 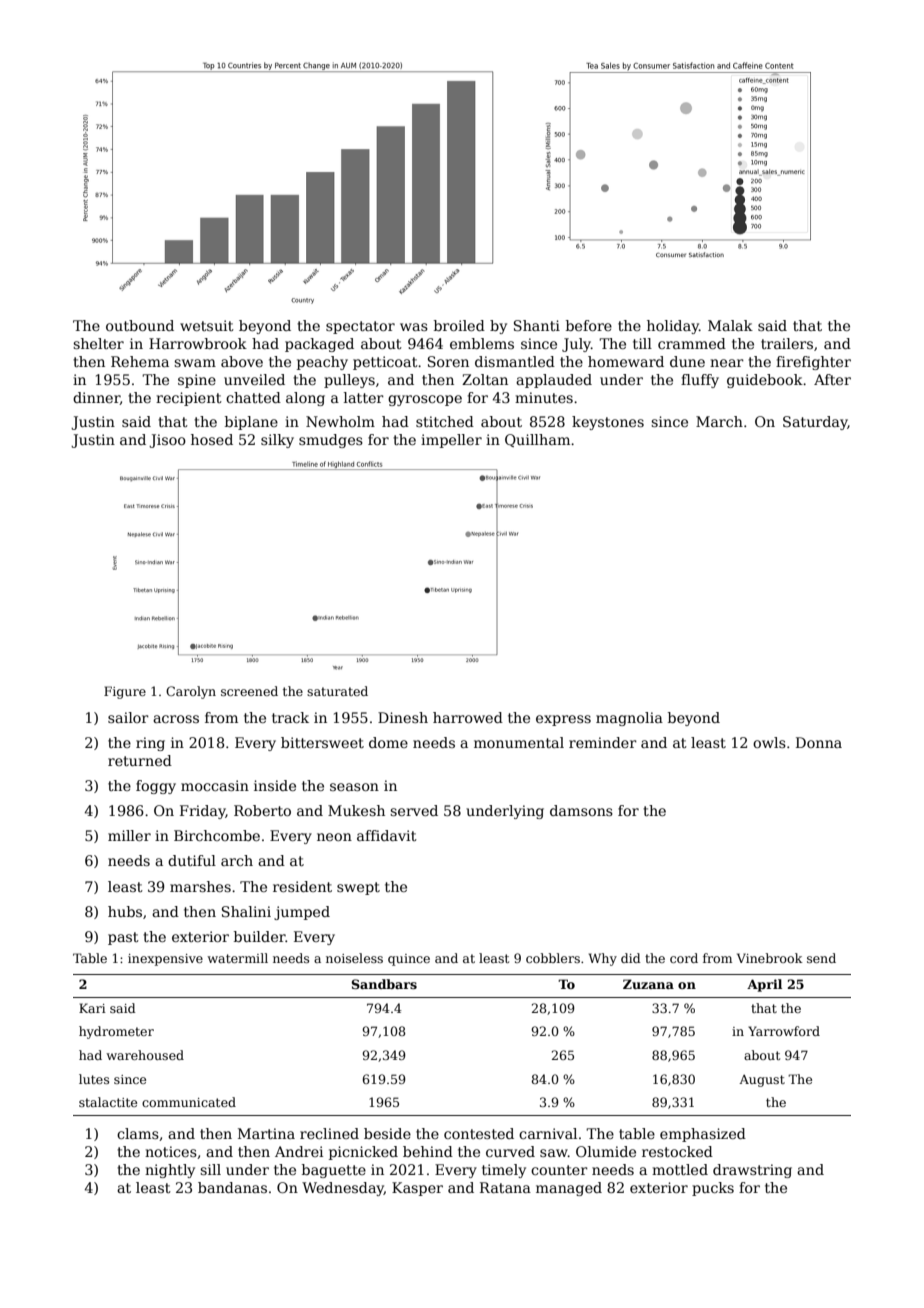 I want to click on Malak, so click(x=730, y=325).
